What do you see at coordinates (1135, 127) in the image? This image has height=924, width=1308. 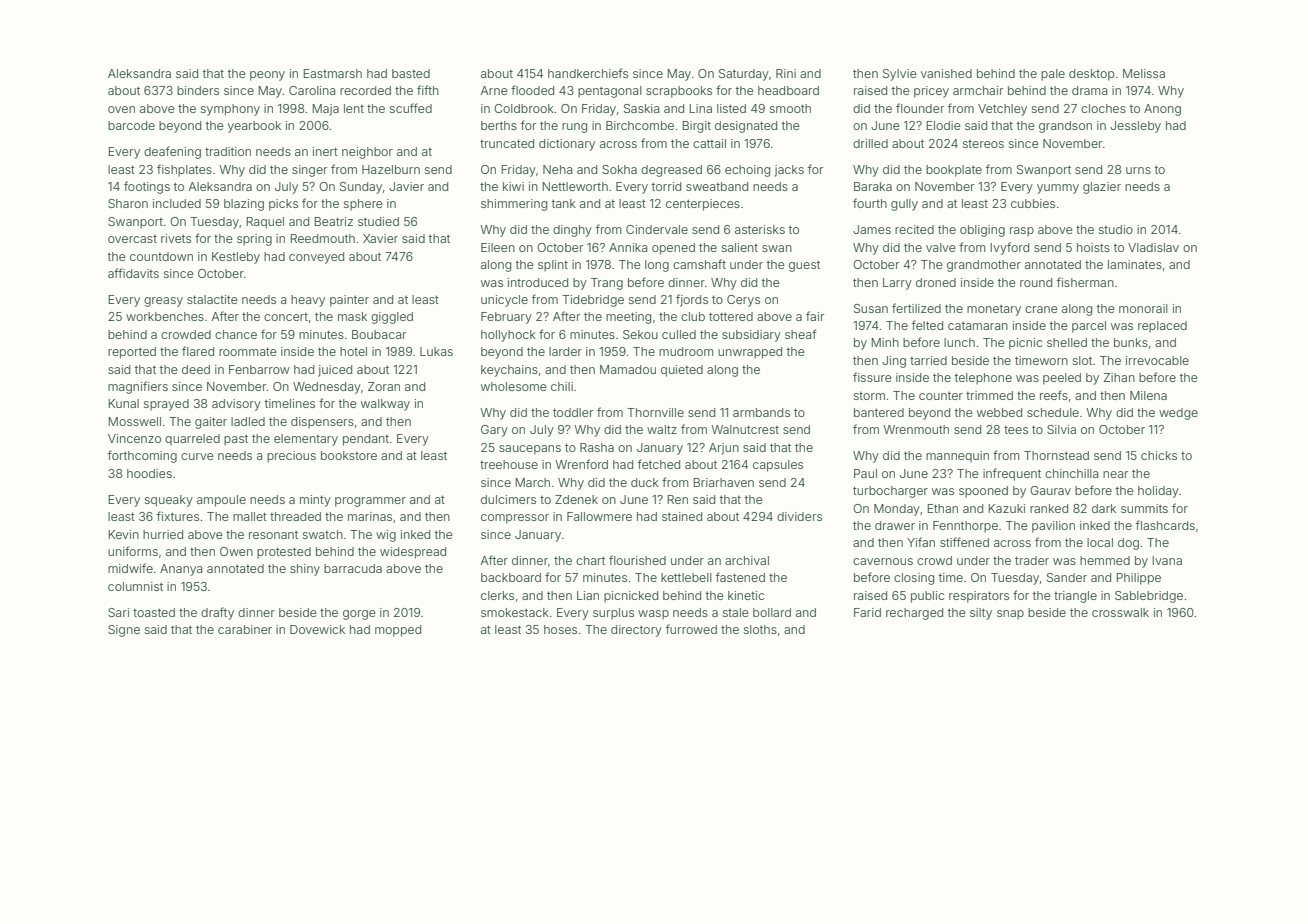 I see `Jessleby` at bounding box center [1135, 127].
